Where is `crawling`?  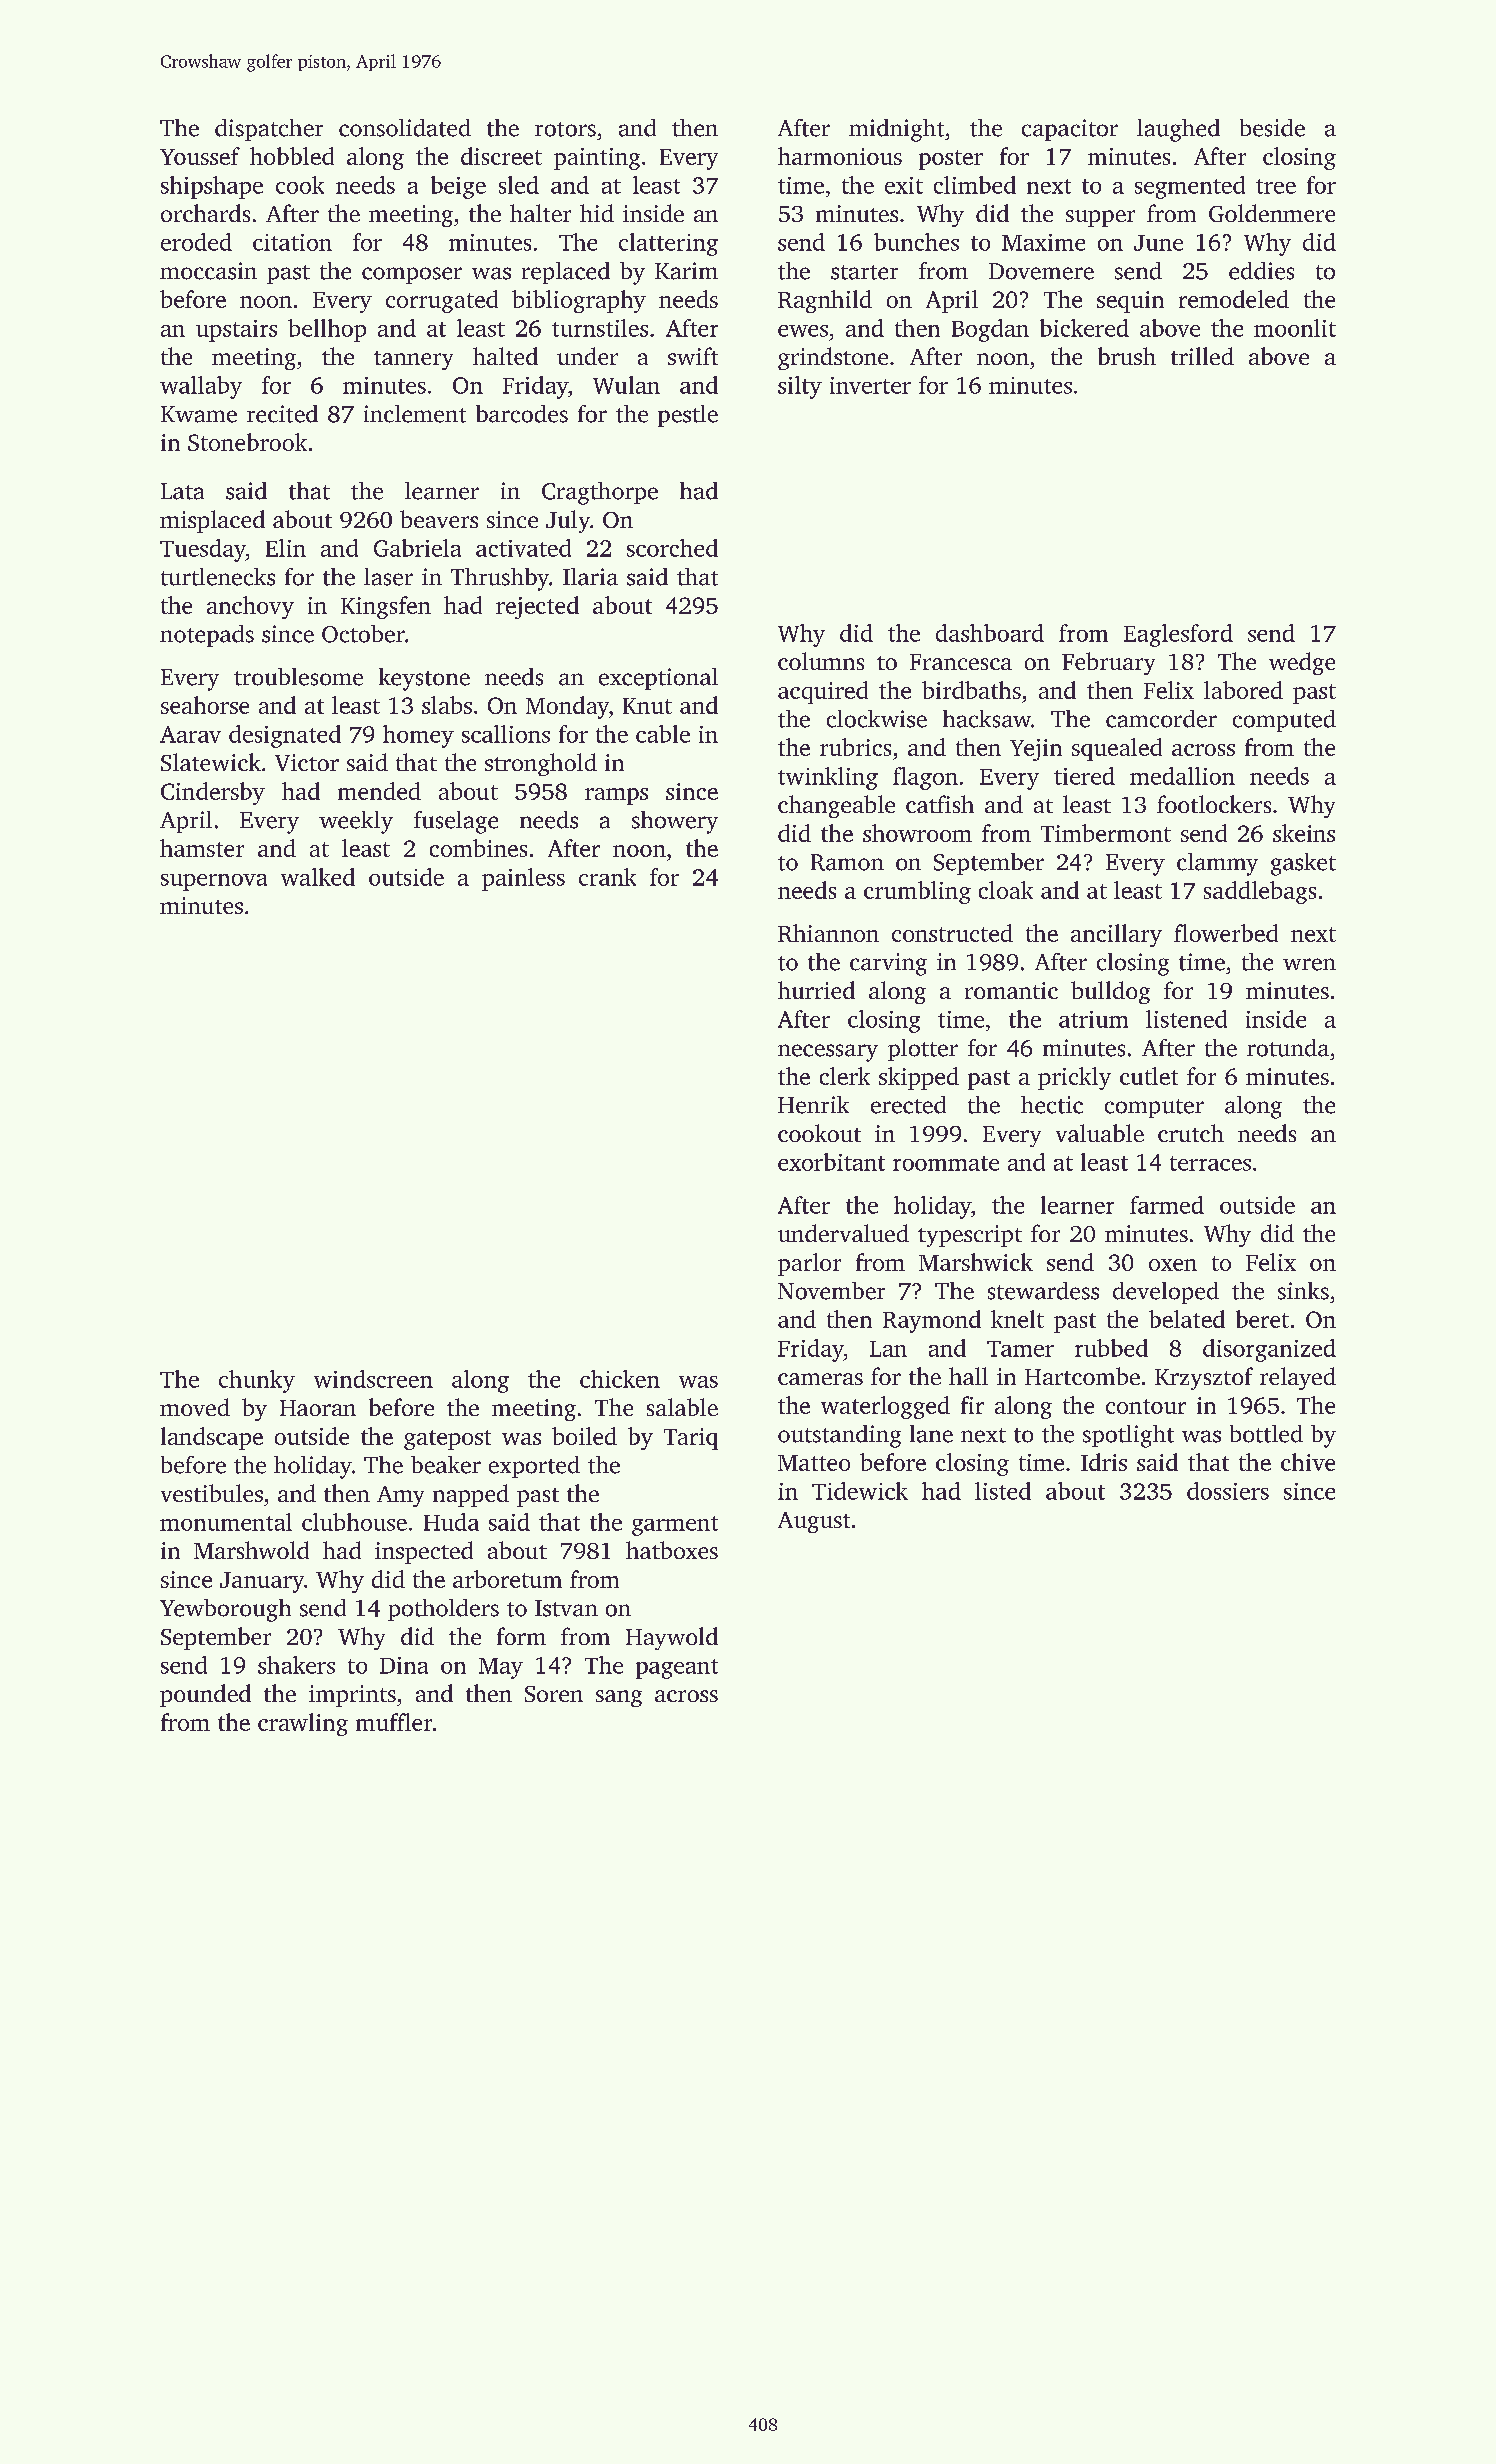
crawling is located at coordinates (303, 1724).
